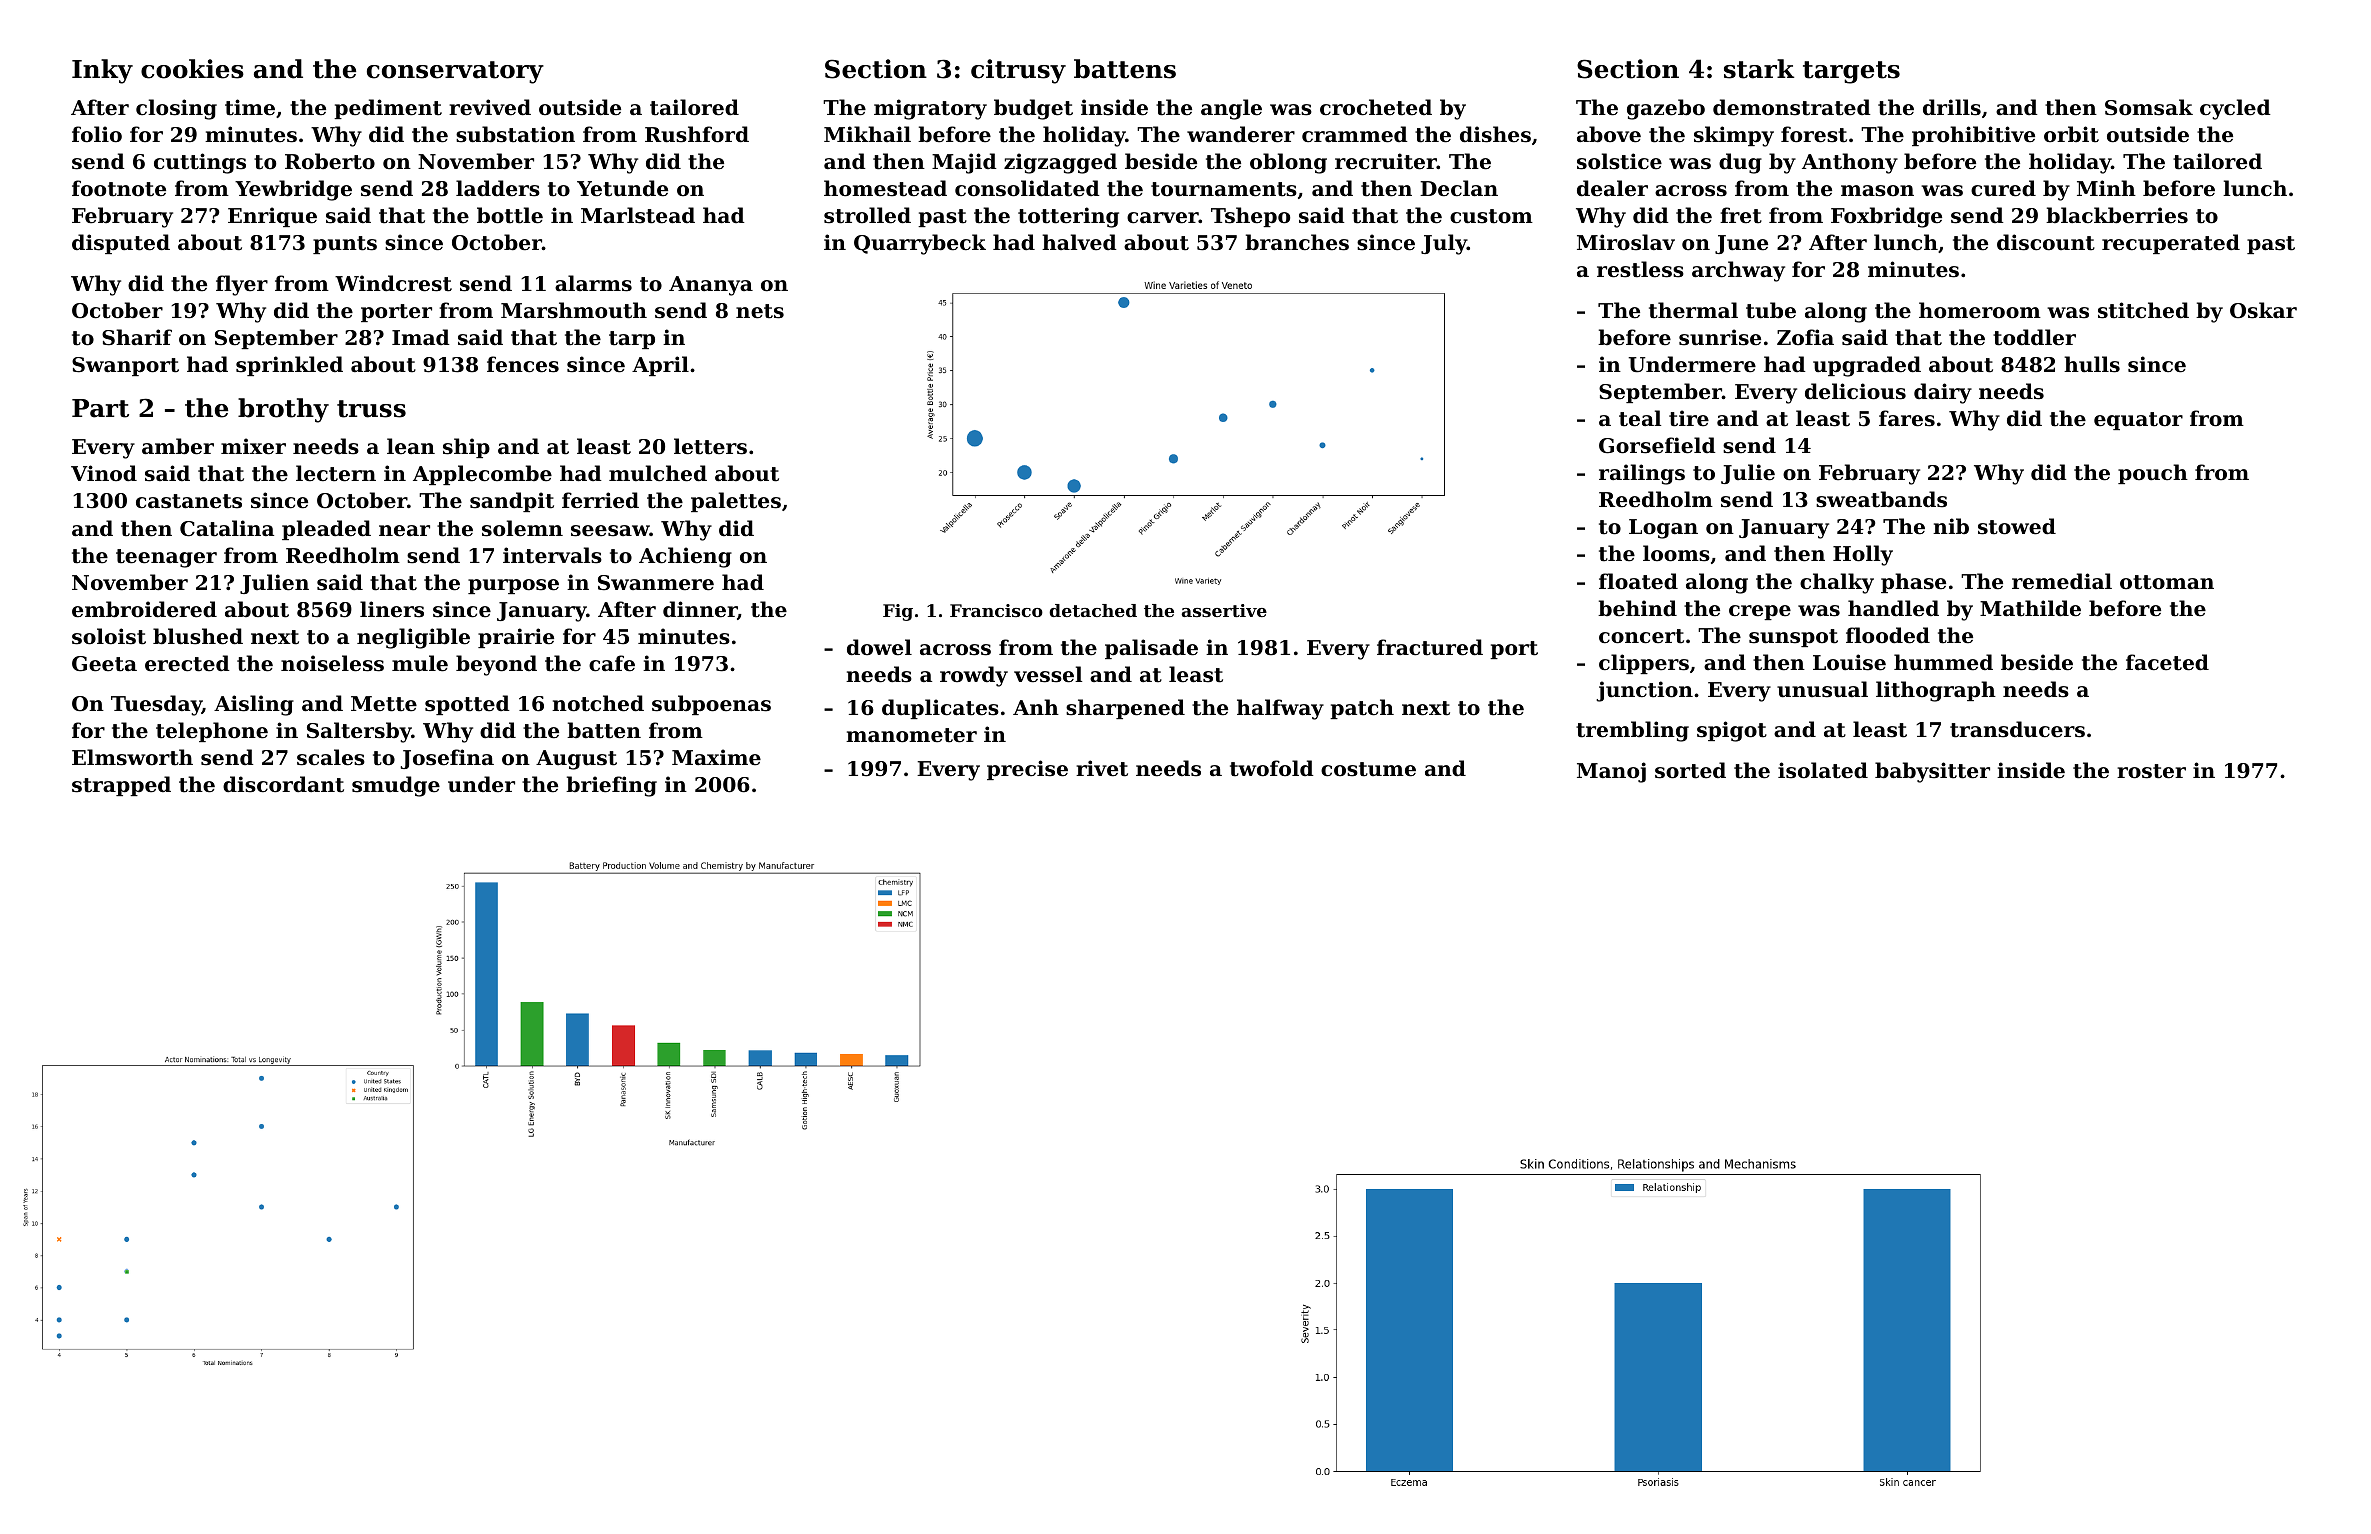  What do you see at coordinates (658, 473) in the page?
I see `mulched` at bounding box center [658, 473].
